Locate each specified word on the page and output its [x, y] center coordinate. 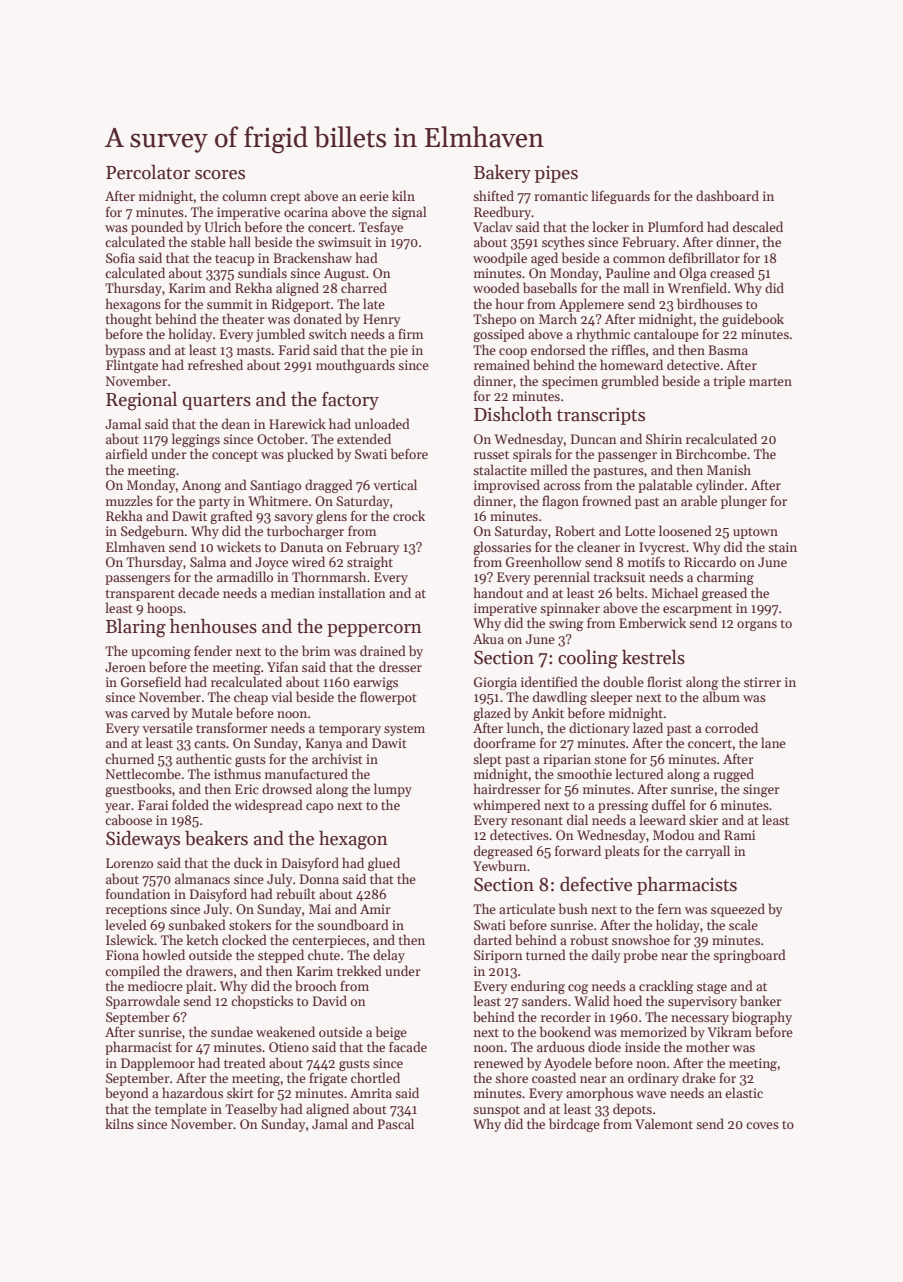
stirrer [762, 682]
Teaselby [251, 1110]
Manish [729, 469]
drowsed [287, 788]
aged [544, 259]
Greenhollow [544, 561]
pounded [157, 228]
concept [235, 456]
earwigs [375, 683]
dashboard [727, 195]
